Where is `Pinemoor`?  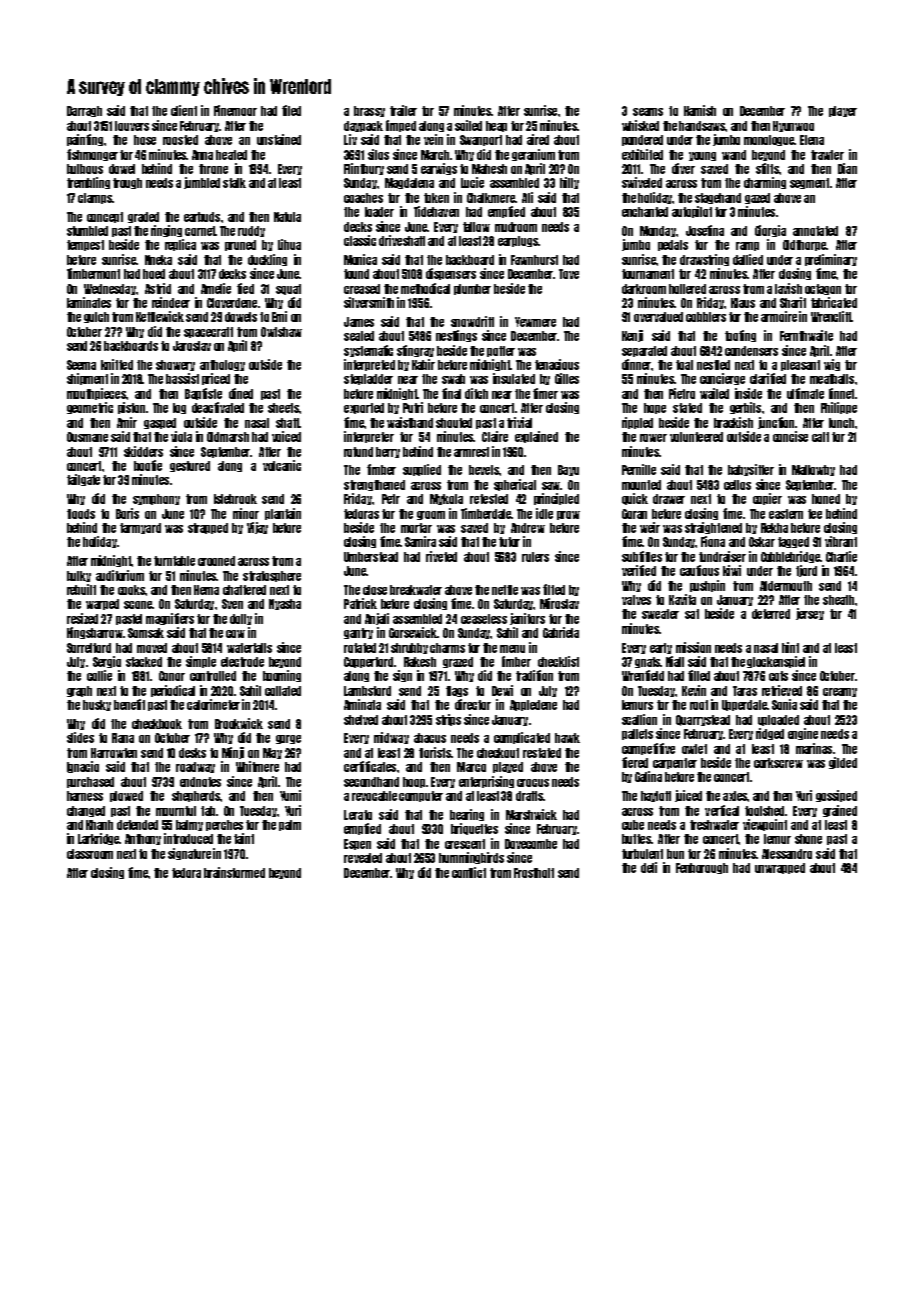
Pinemoor is located at coordinates (235, 110).
